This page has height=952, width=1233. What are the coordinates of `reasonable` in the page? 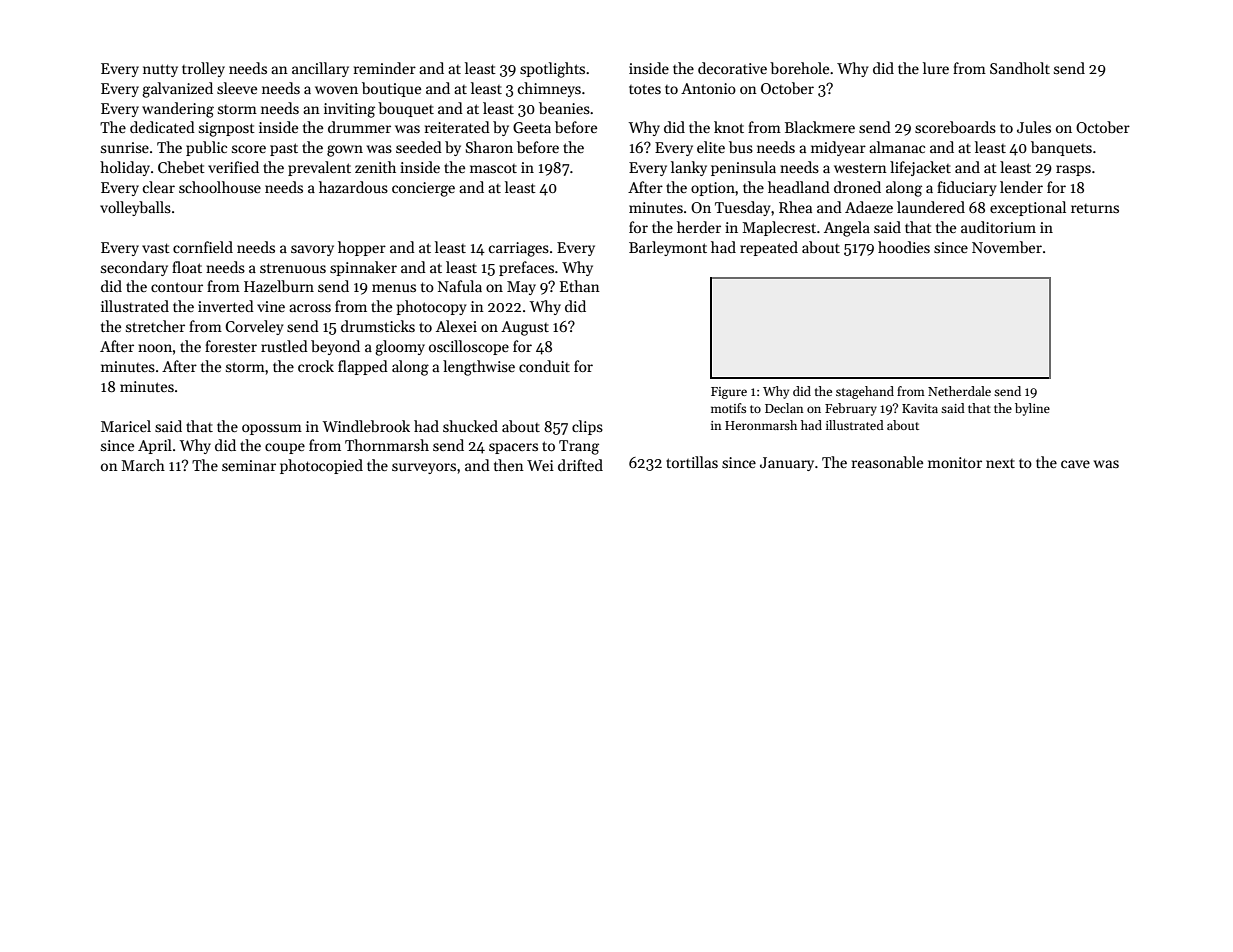 It's located at (887, 462).
